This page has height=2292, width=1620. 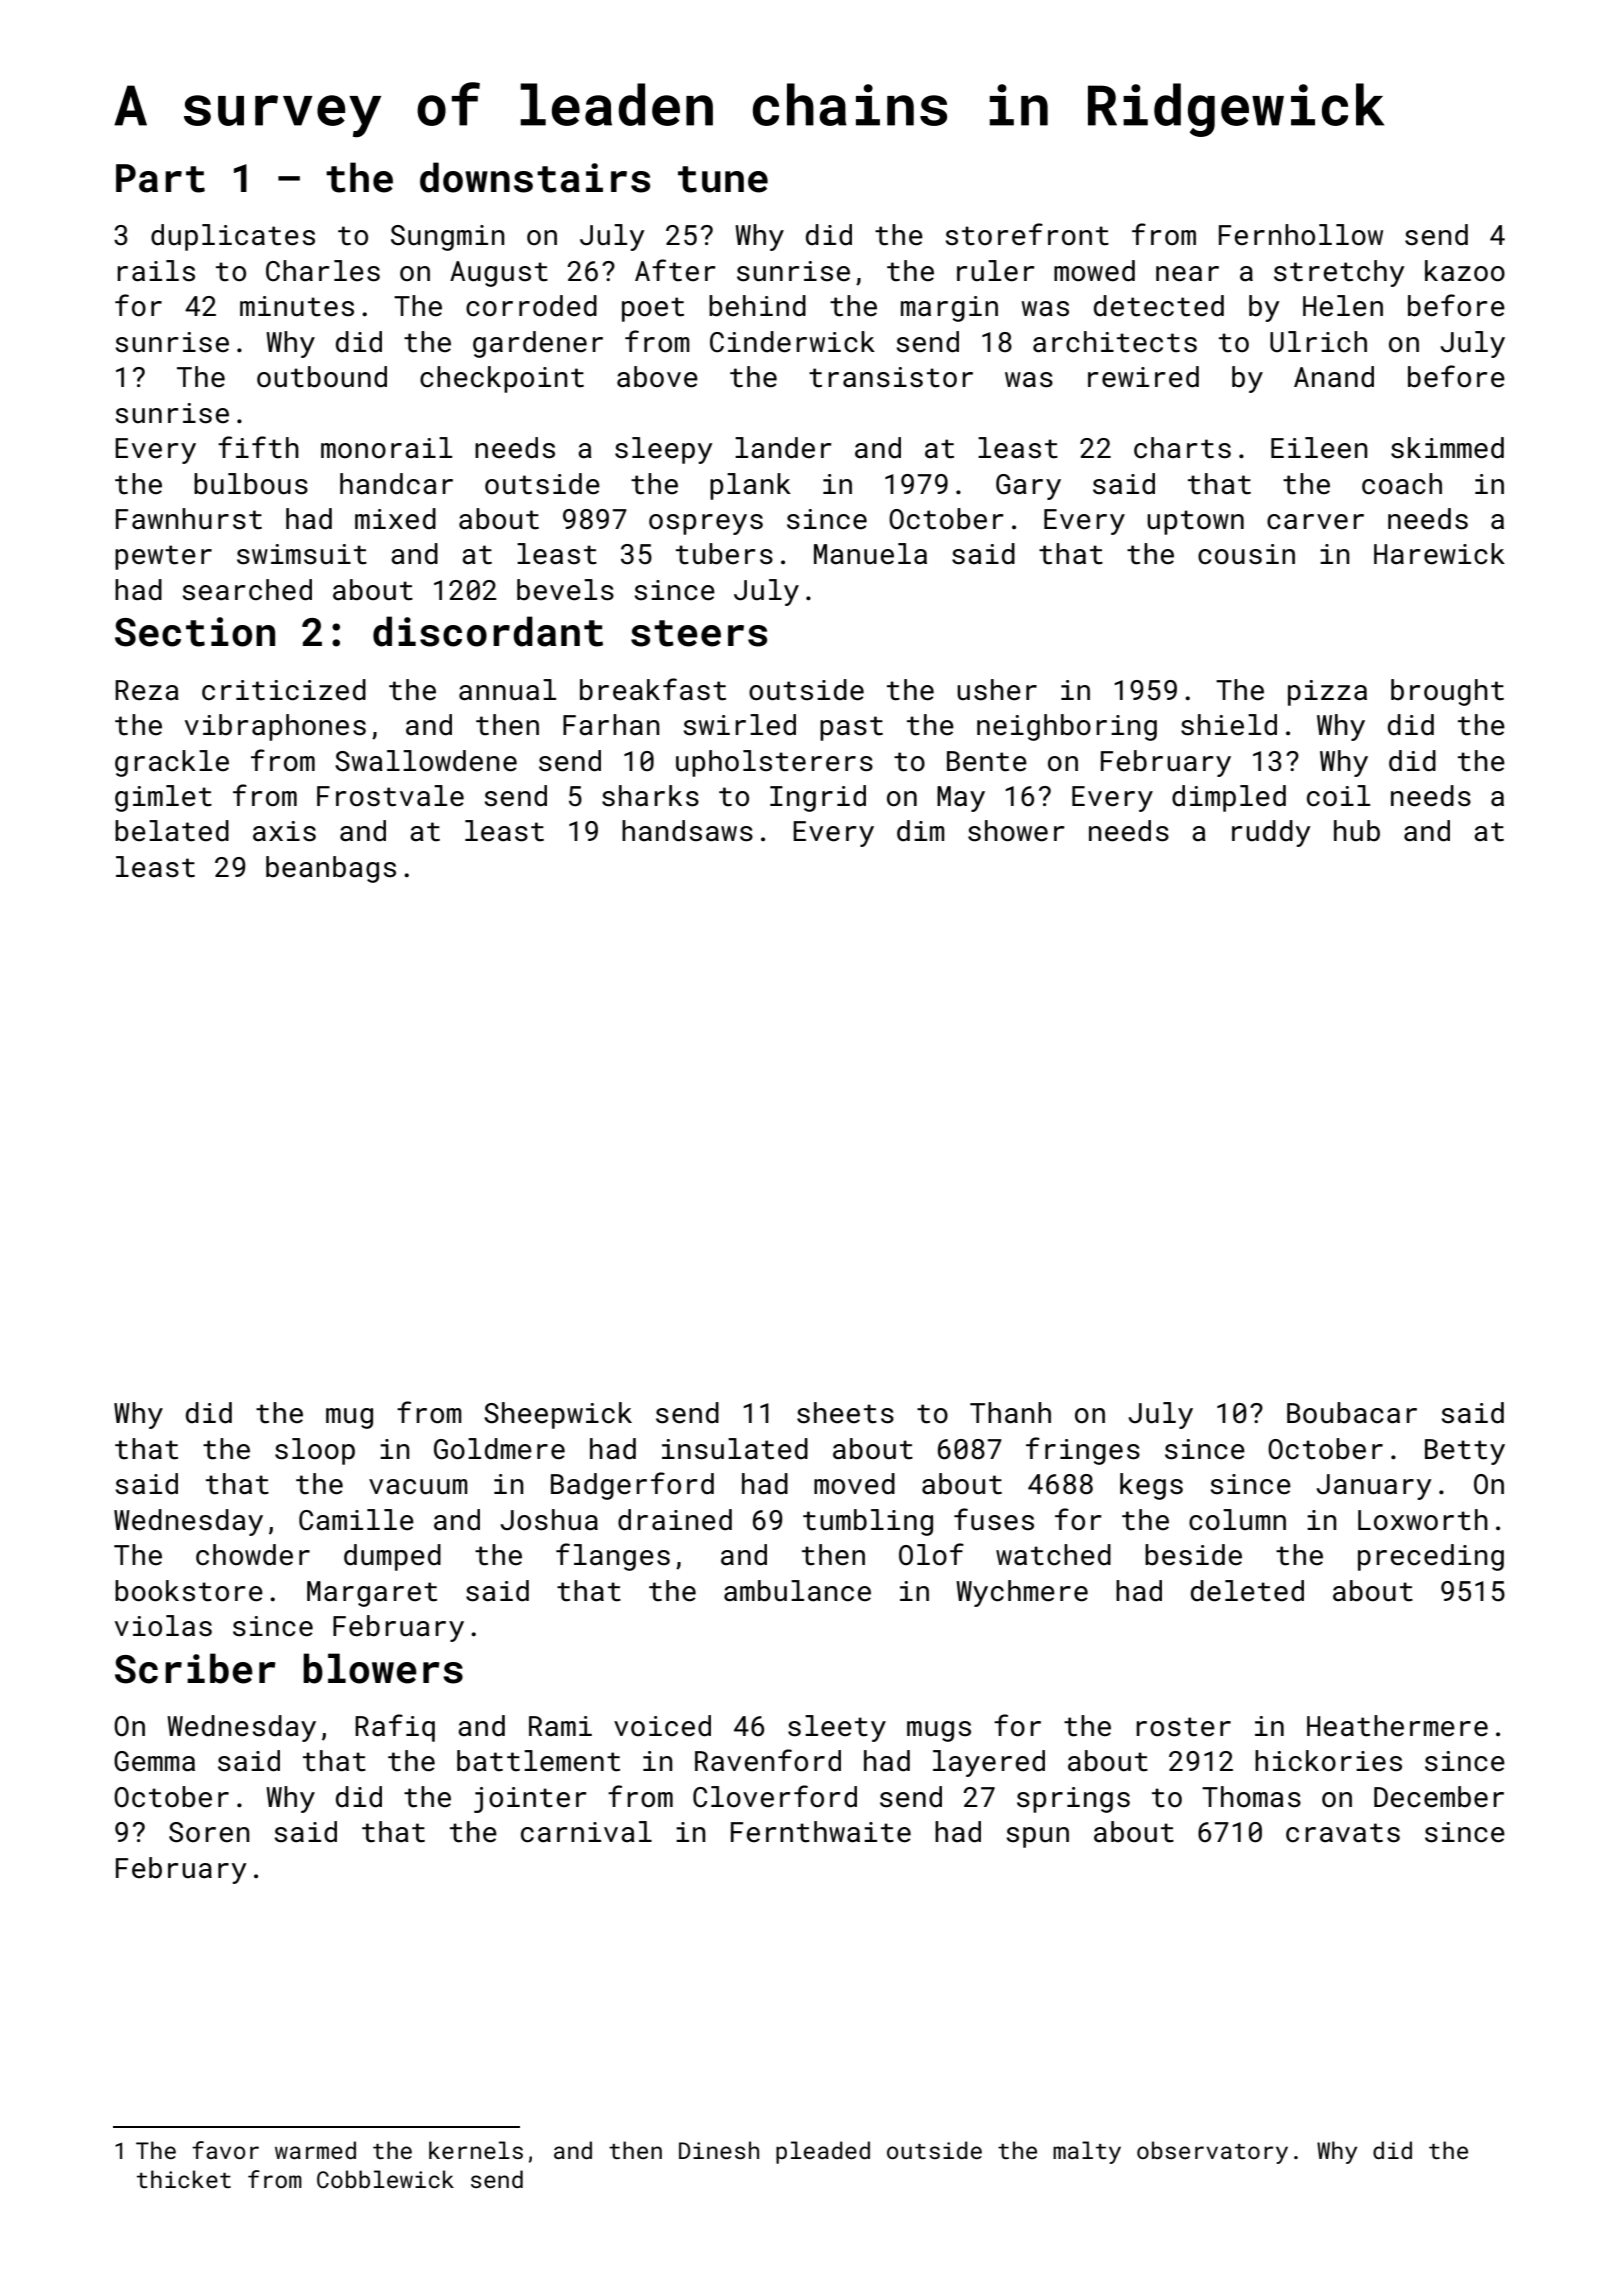 What do you see at coordinates (395, 1728) in the page?
I see `Rafiq` at bounding box center [395, 1728].
